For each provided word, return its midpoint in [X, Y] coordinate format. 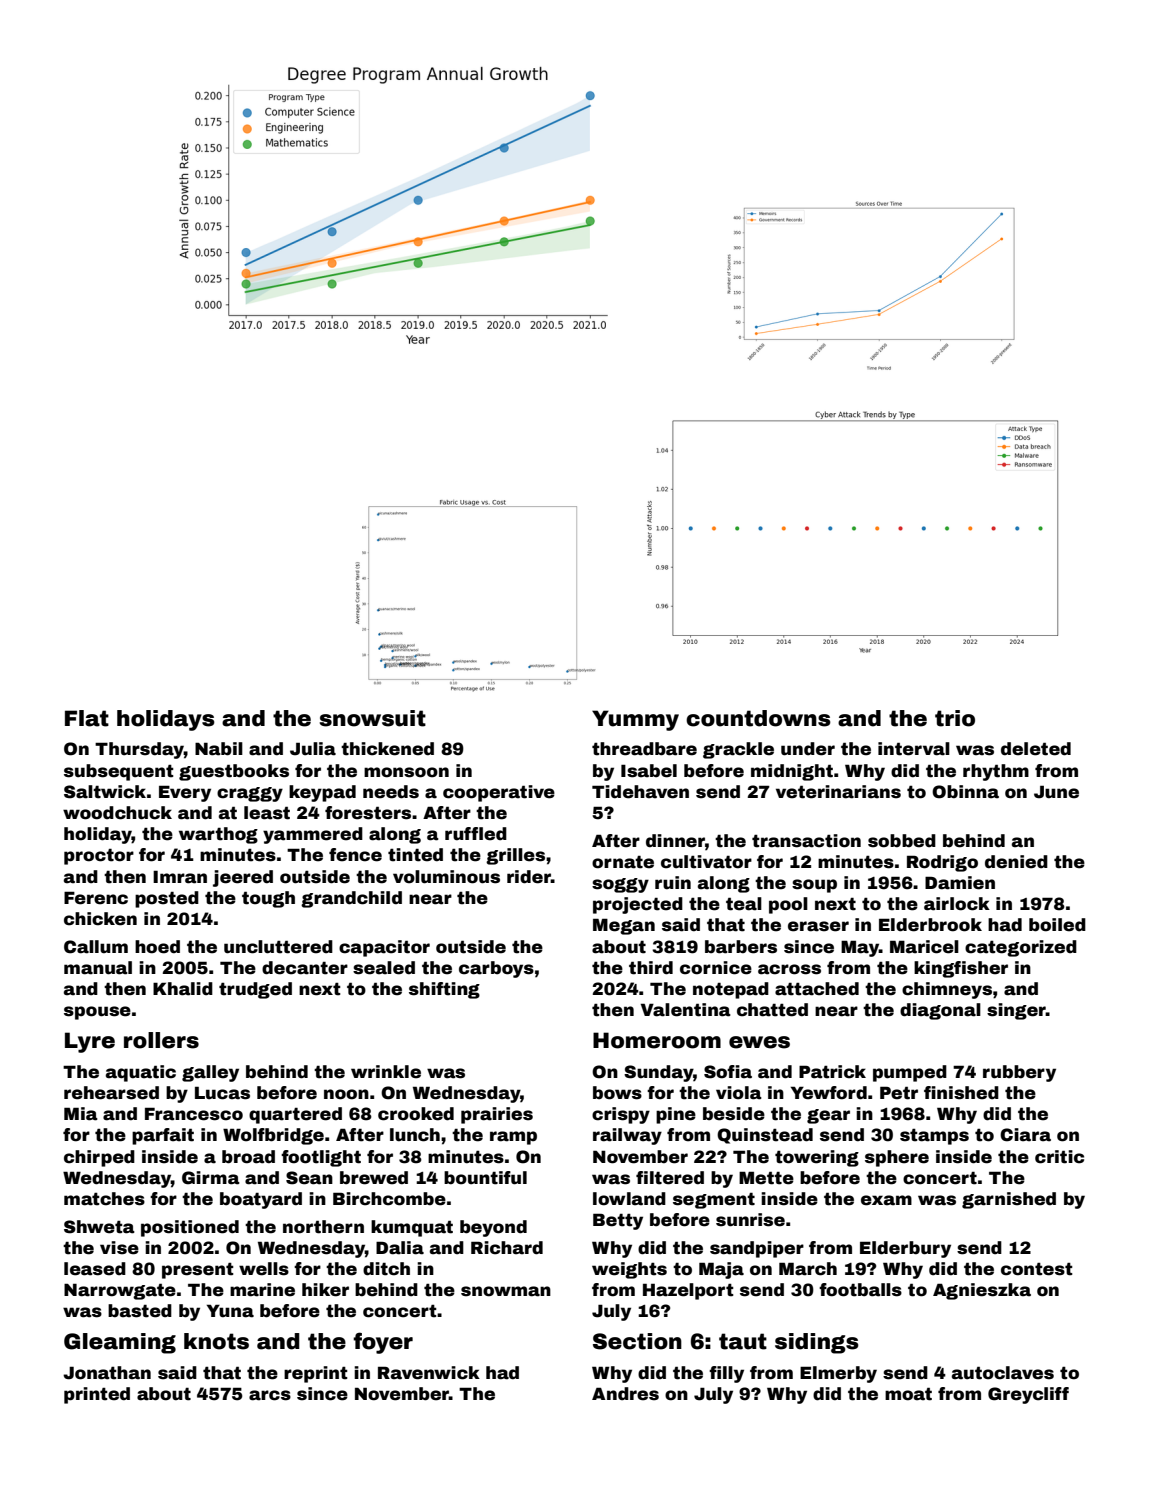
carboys [496, 969]
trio [955, 718]
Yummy [635, 720]
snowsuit [373, 718]
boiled [1057, 925]
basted [140, 1311]
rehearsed [111, 1093]
